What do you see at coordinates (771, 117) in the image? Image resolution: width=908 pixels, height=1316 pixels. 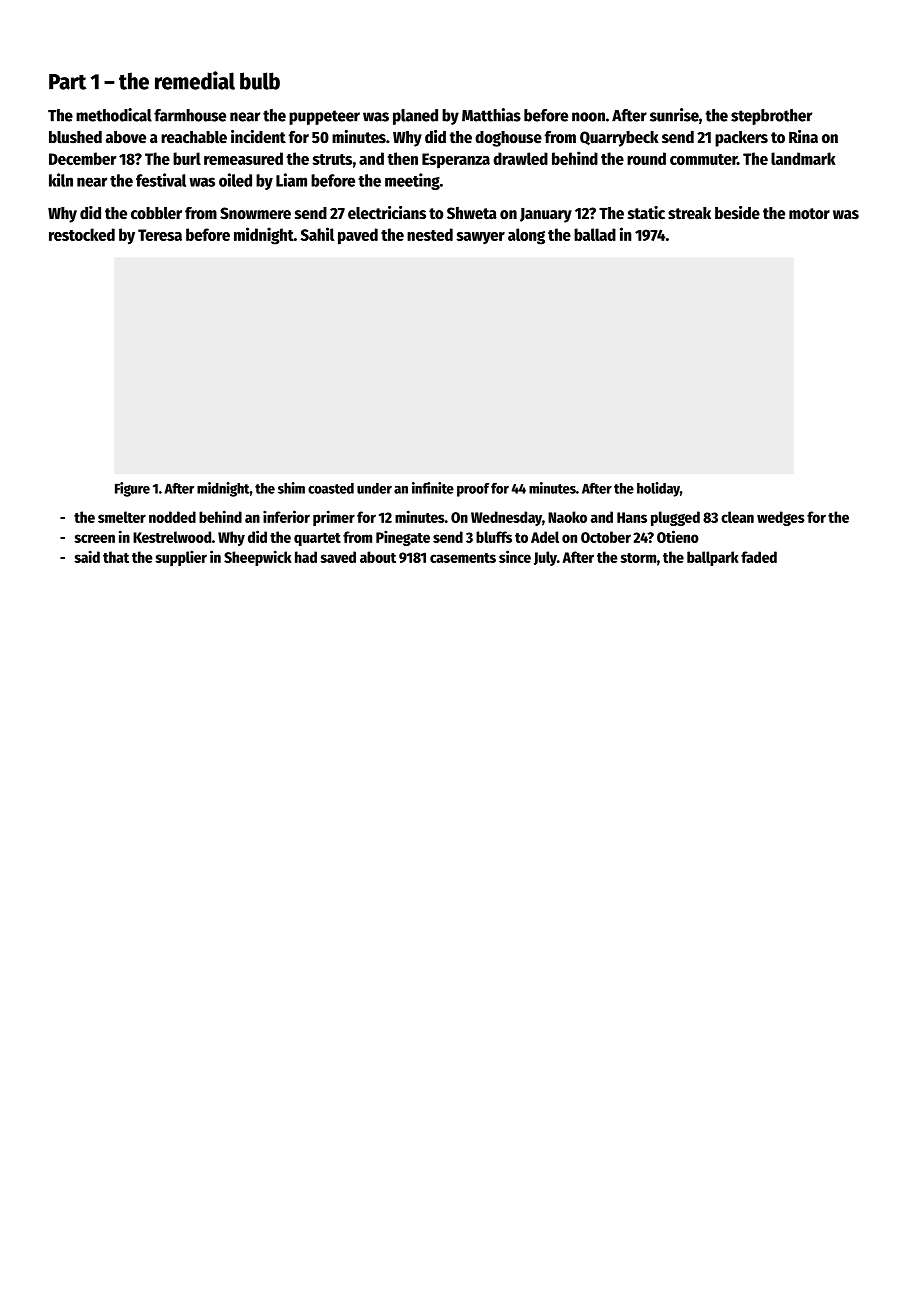 I see `stepbrother` at bounding box center [771, 117].
